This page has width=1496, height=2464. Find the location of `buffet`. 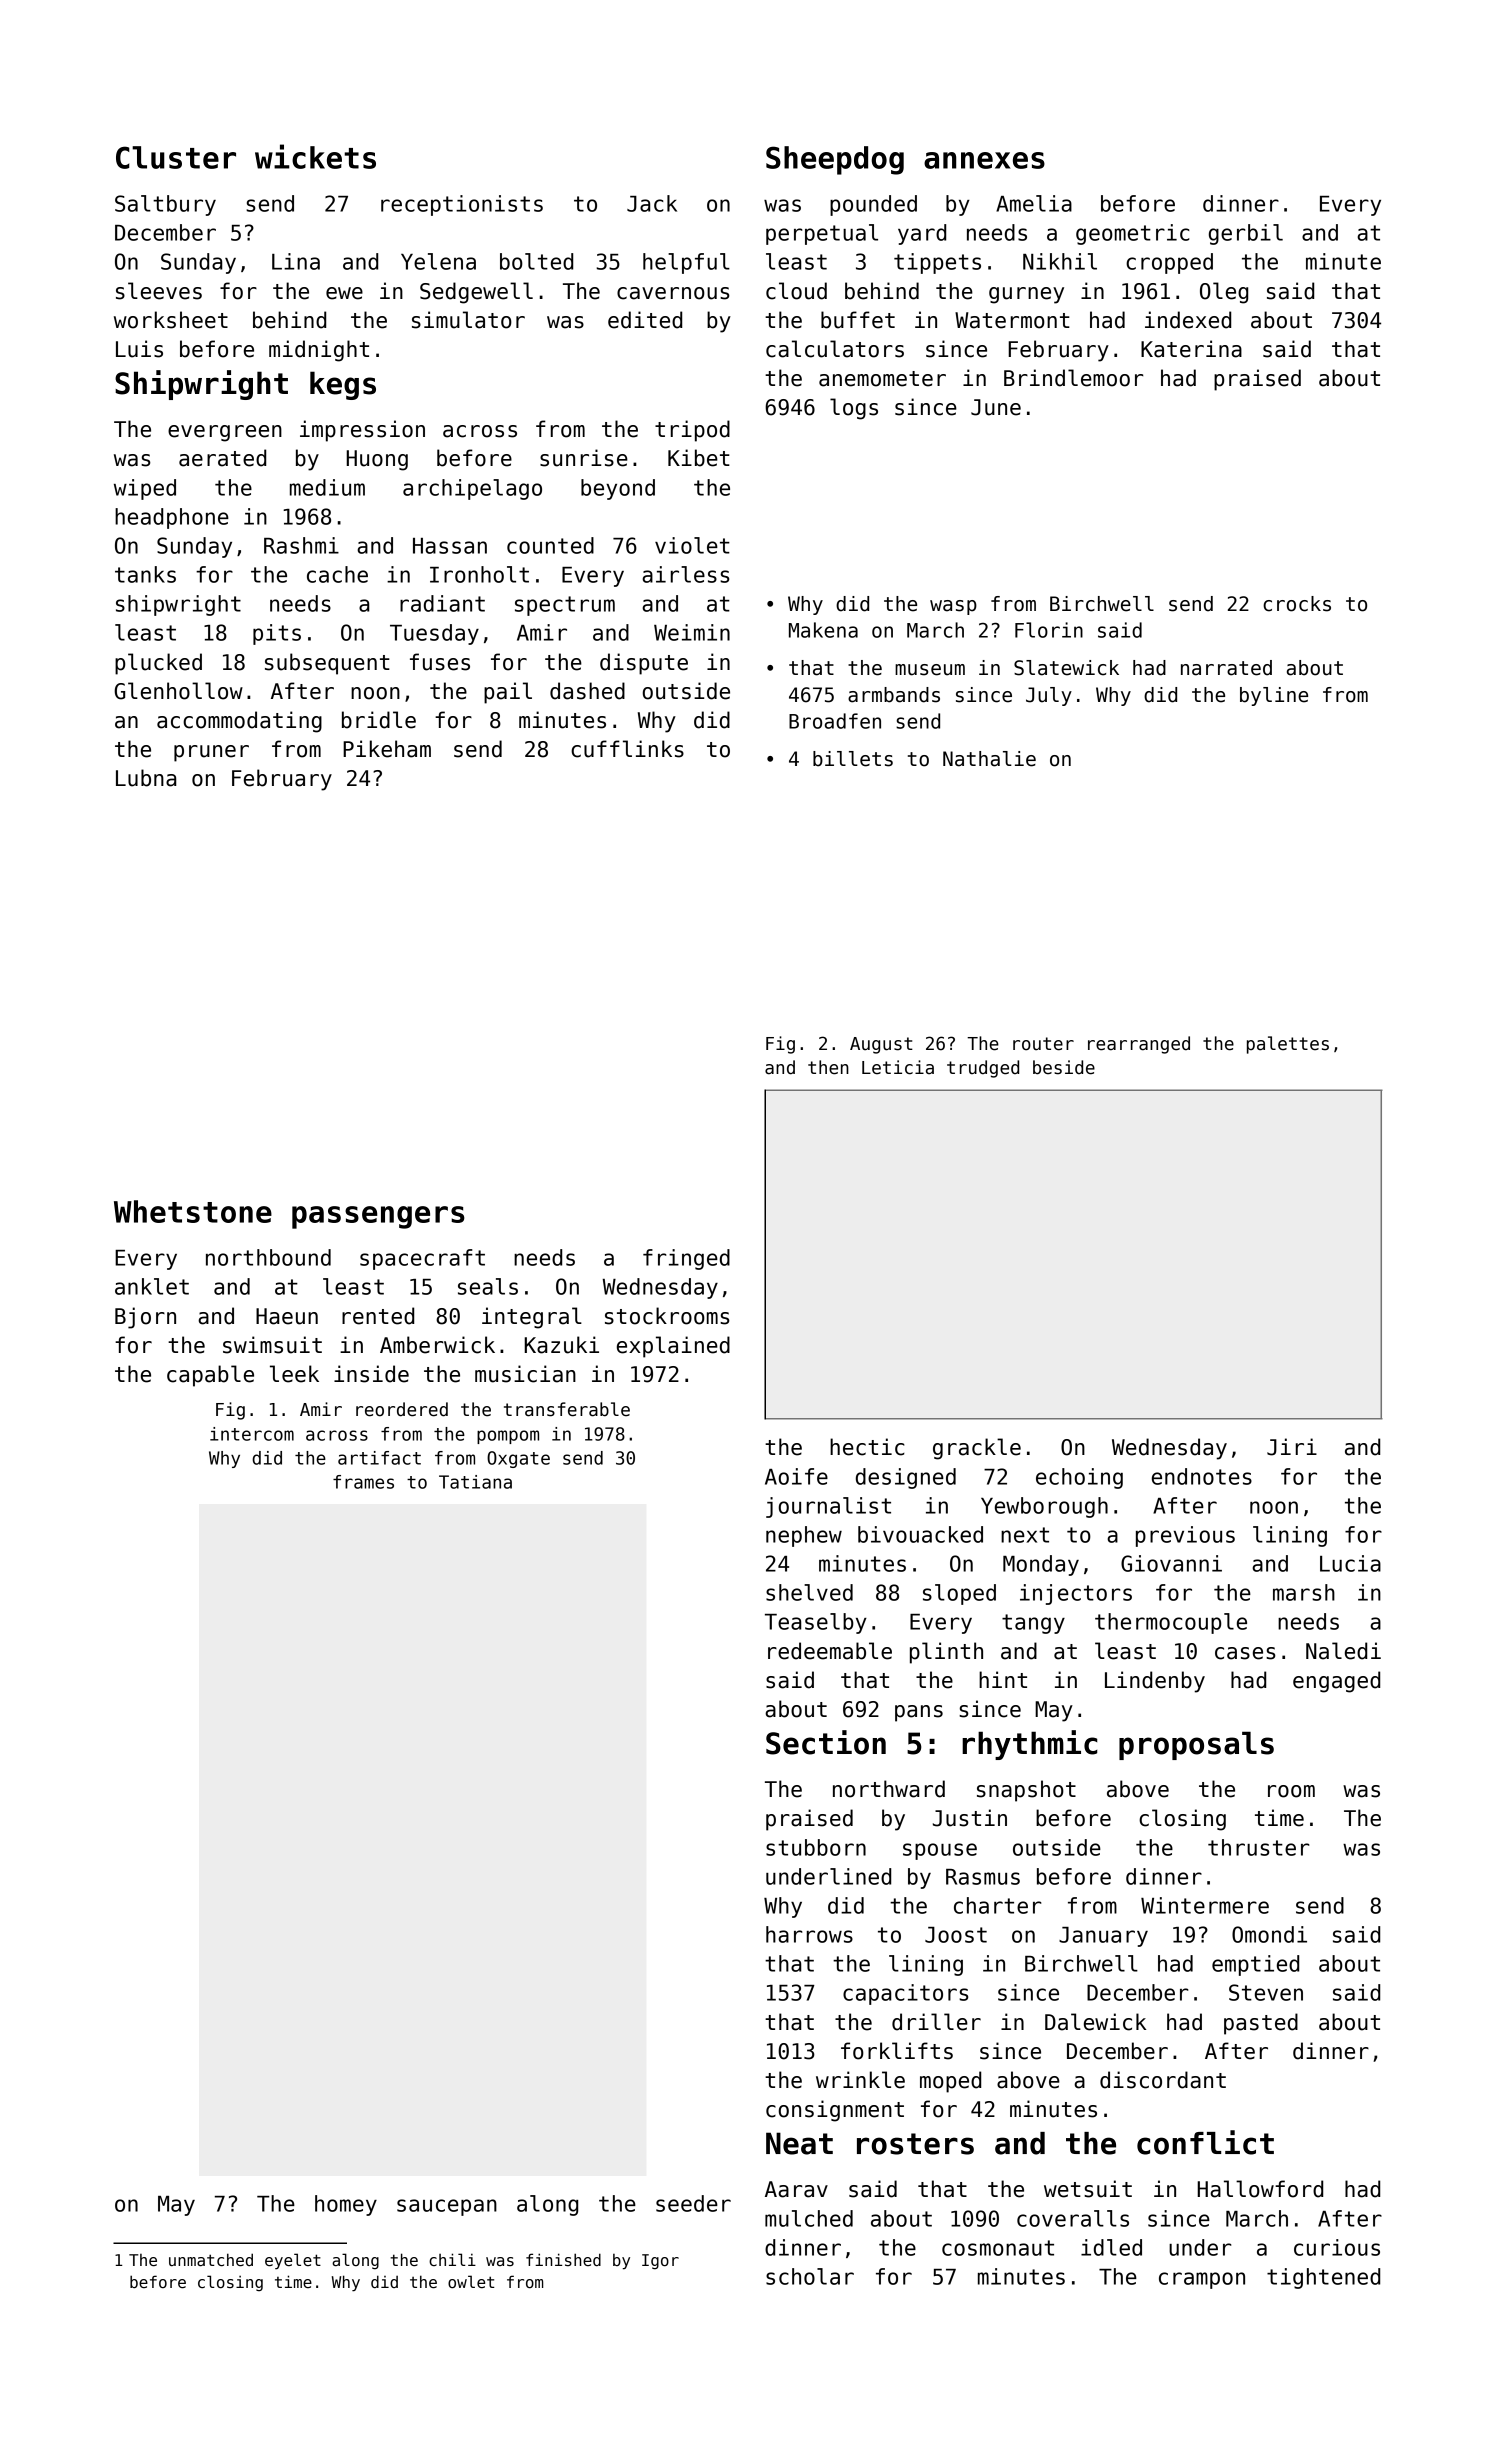

buffet is located at coordinates (858, 320).
